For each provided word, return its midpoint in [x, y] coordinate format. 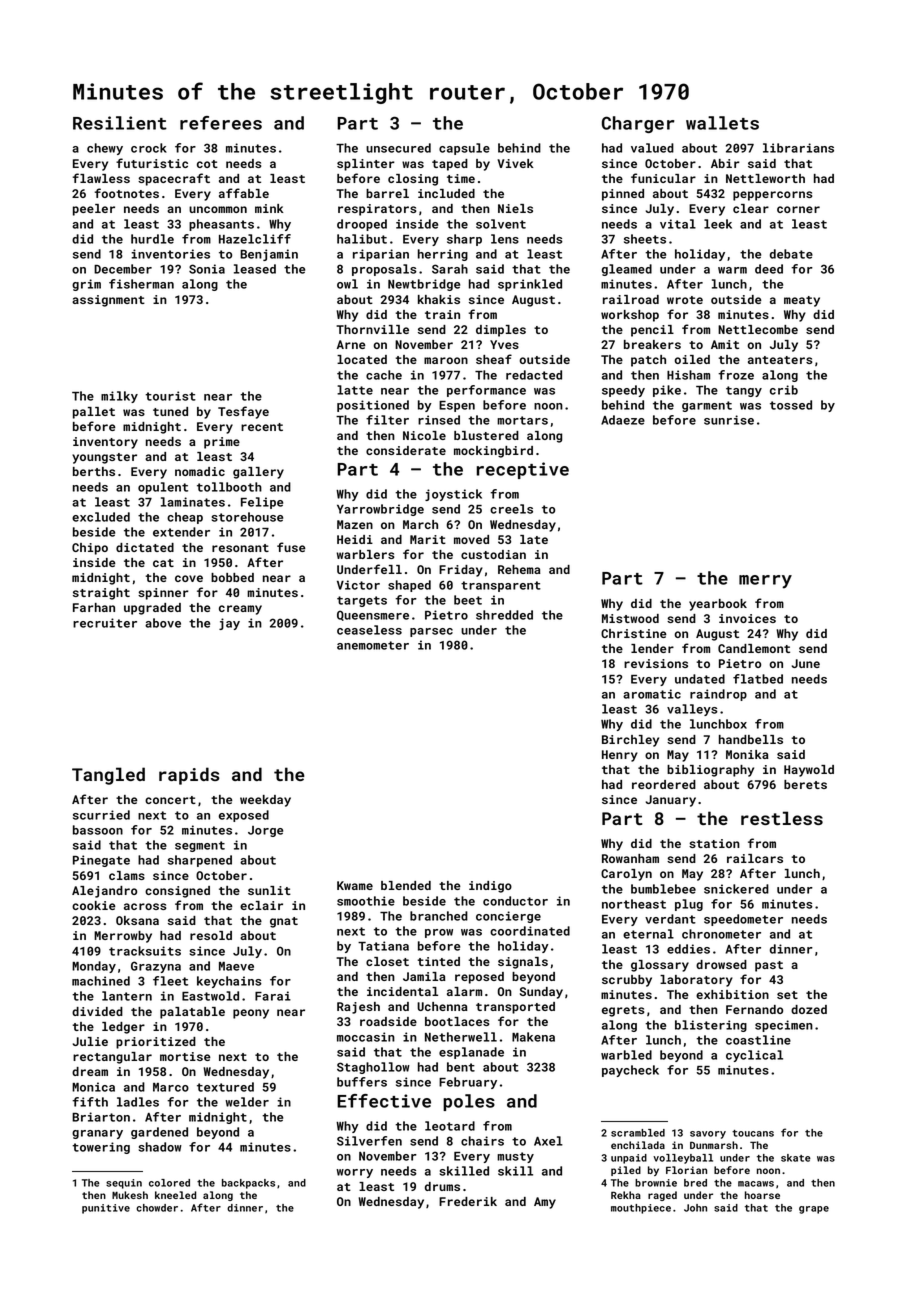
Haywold [809, 771]
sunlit [269, 890]
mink [269, 208]
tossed [791, 405]
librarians [798, 148]
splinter [366, 165]
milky [119, 397]
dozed [809, 1009]
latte [355, 390]
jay [229, 624]
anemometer [373, 645]
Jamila [424, 976]
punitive [106, 1209]
